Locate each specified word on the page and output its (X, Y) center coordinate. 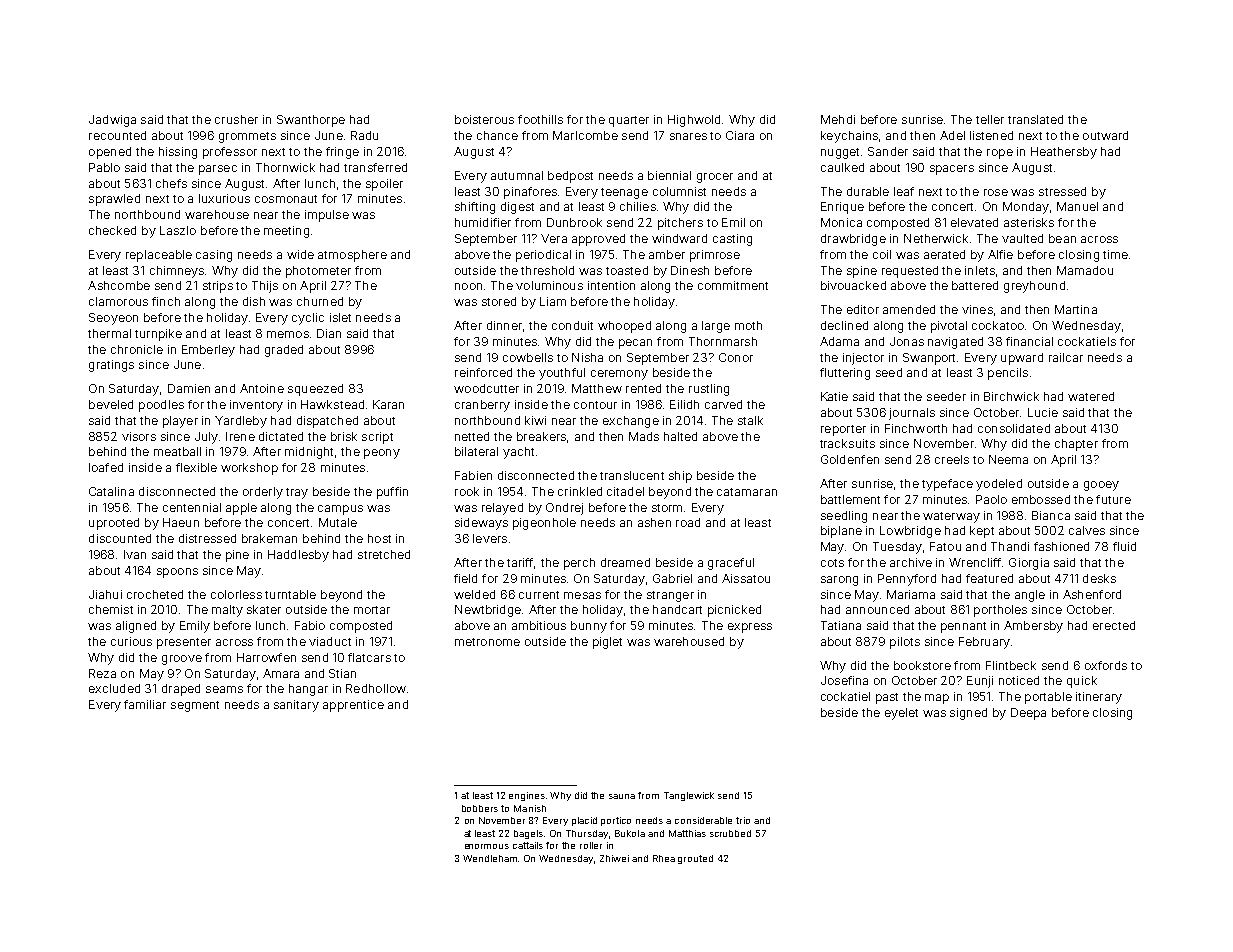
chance (497, 135)
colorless (236, 594)
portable (1048, 698)
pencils (1008, 374)
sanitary (296, 706)
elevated (974, 222)
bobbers (480, 808)
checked (112, 230)
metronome (487, 642)
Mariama (911, 594)
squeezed (315, 390)
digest (517, 208)
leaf (904, 191)
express (750, 628)
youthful (562, 374)
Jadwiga (112, 121)
